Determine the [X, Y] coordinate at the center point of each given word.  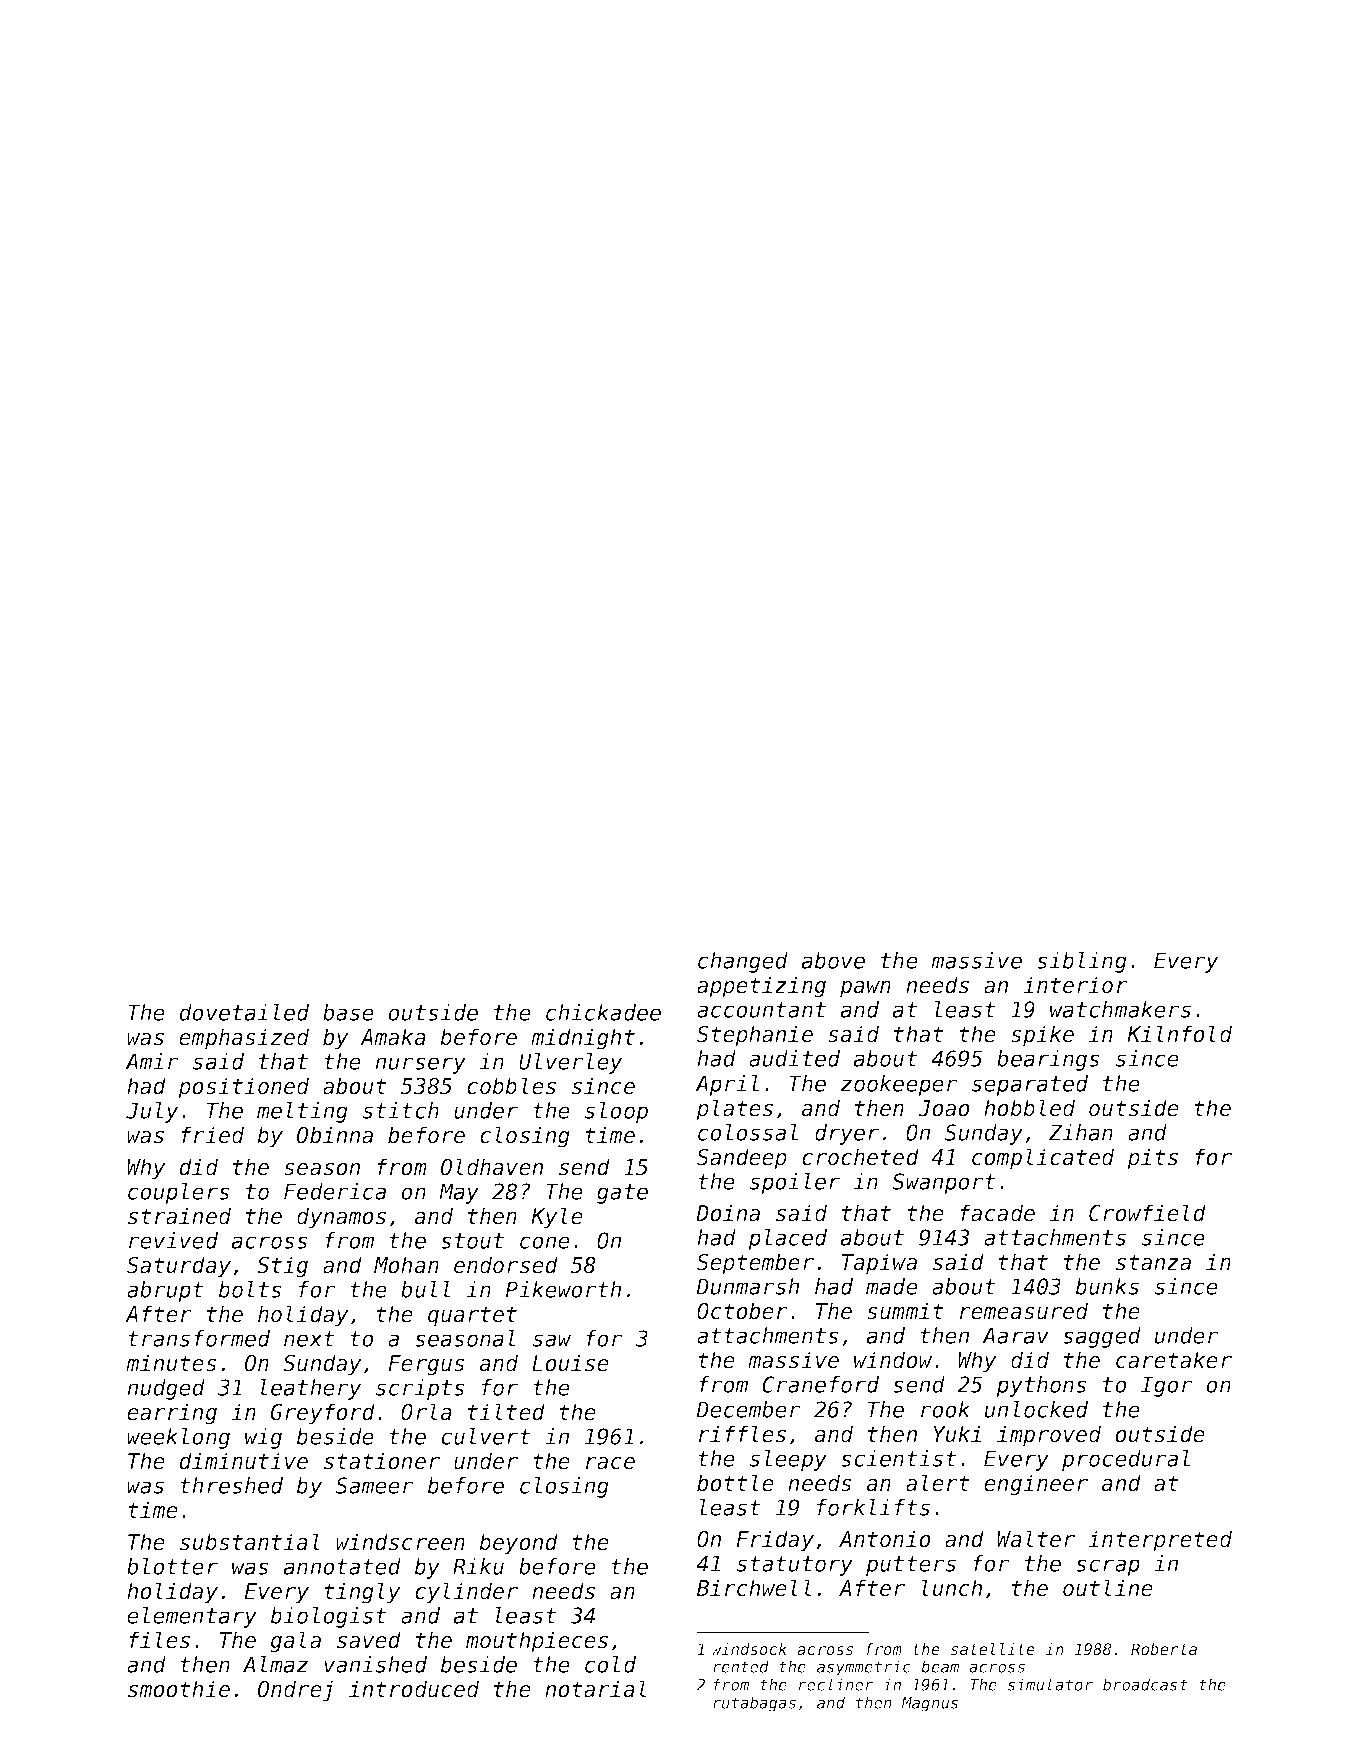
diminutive [244, 1461]
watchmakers [1120, 1009]
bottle [735, 1483]
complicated [1043, 1159]
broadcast [1145, 1684]
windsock [749, 1649]
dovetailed [244, 1012]
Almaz [275, 1664]
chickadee [603, 1012]
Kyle [557, 1218]
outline [1108, 1588]
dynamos [341, 1218]
